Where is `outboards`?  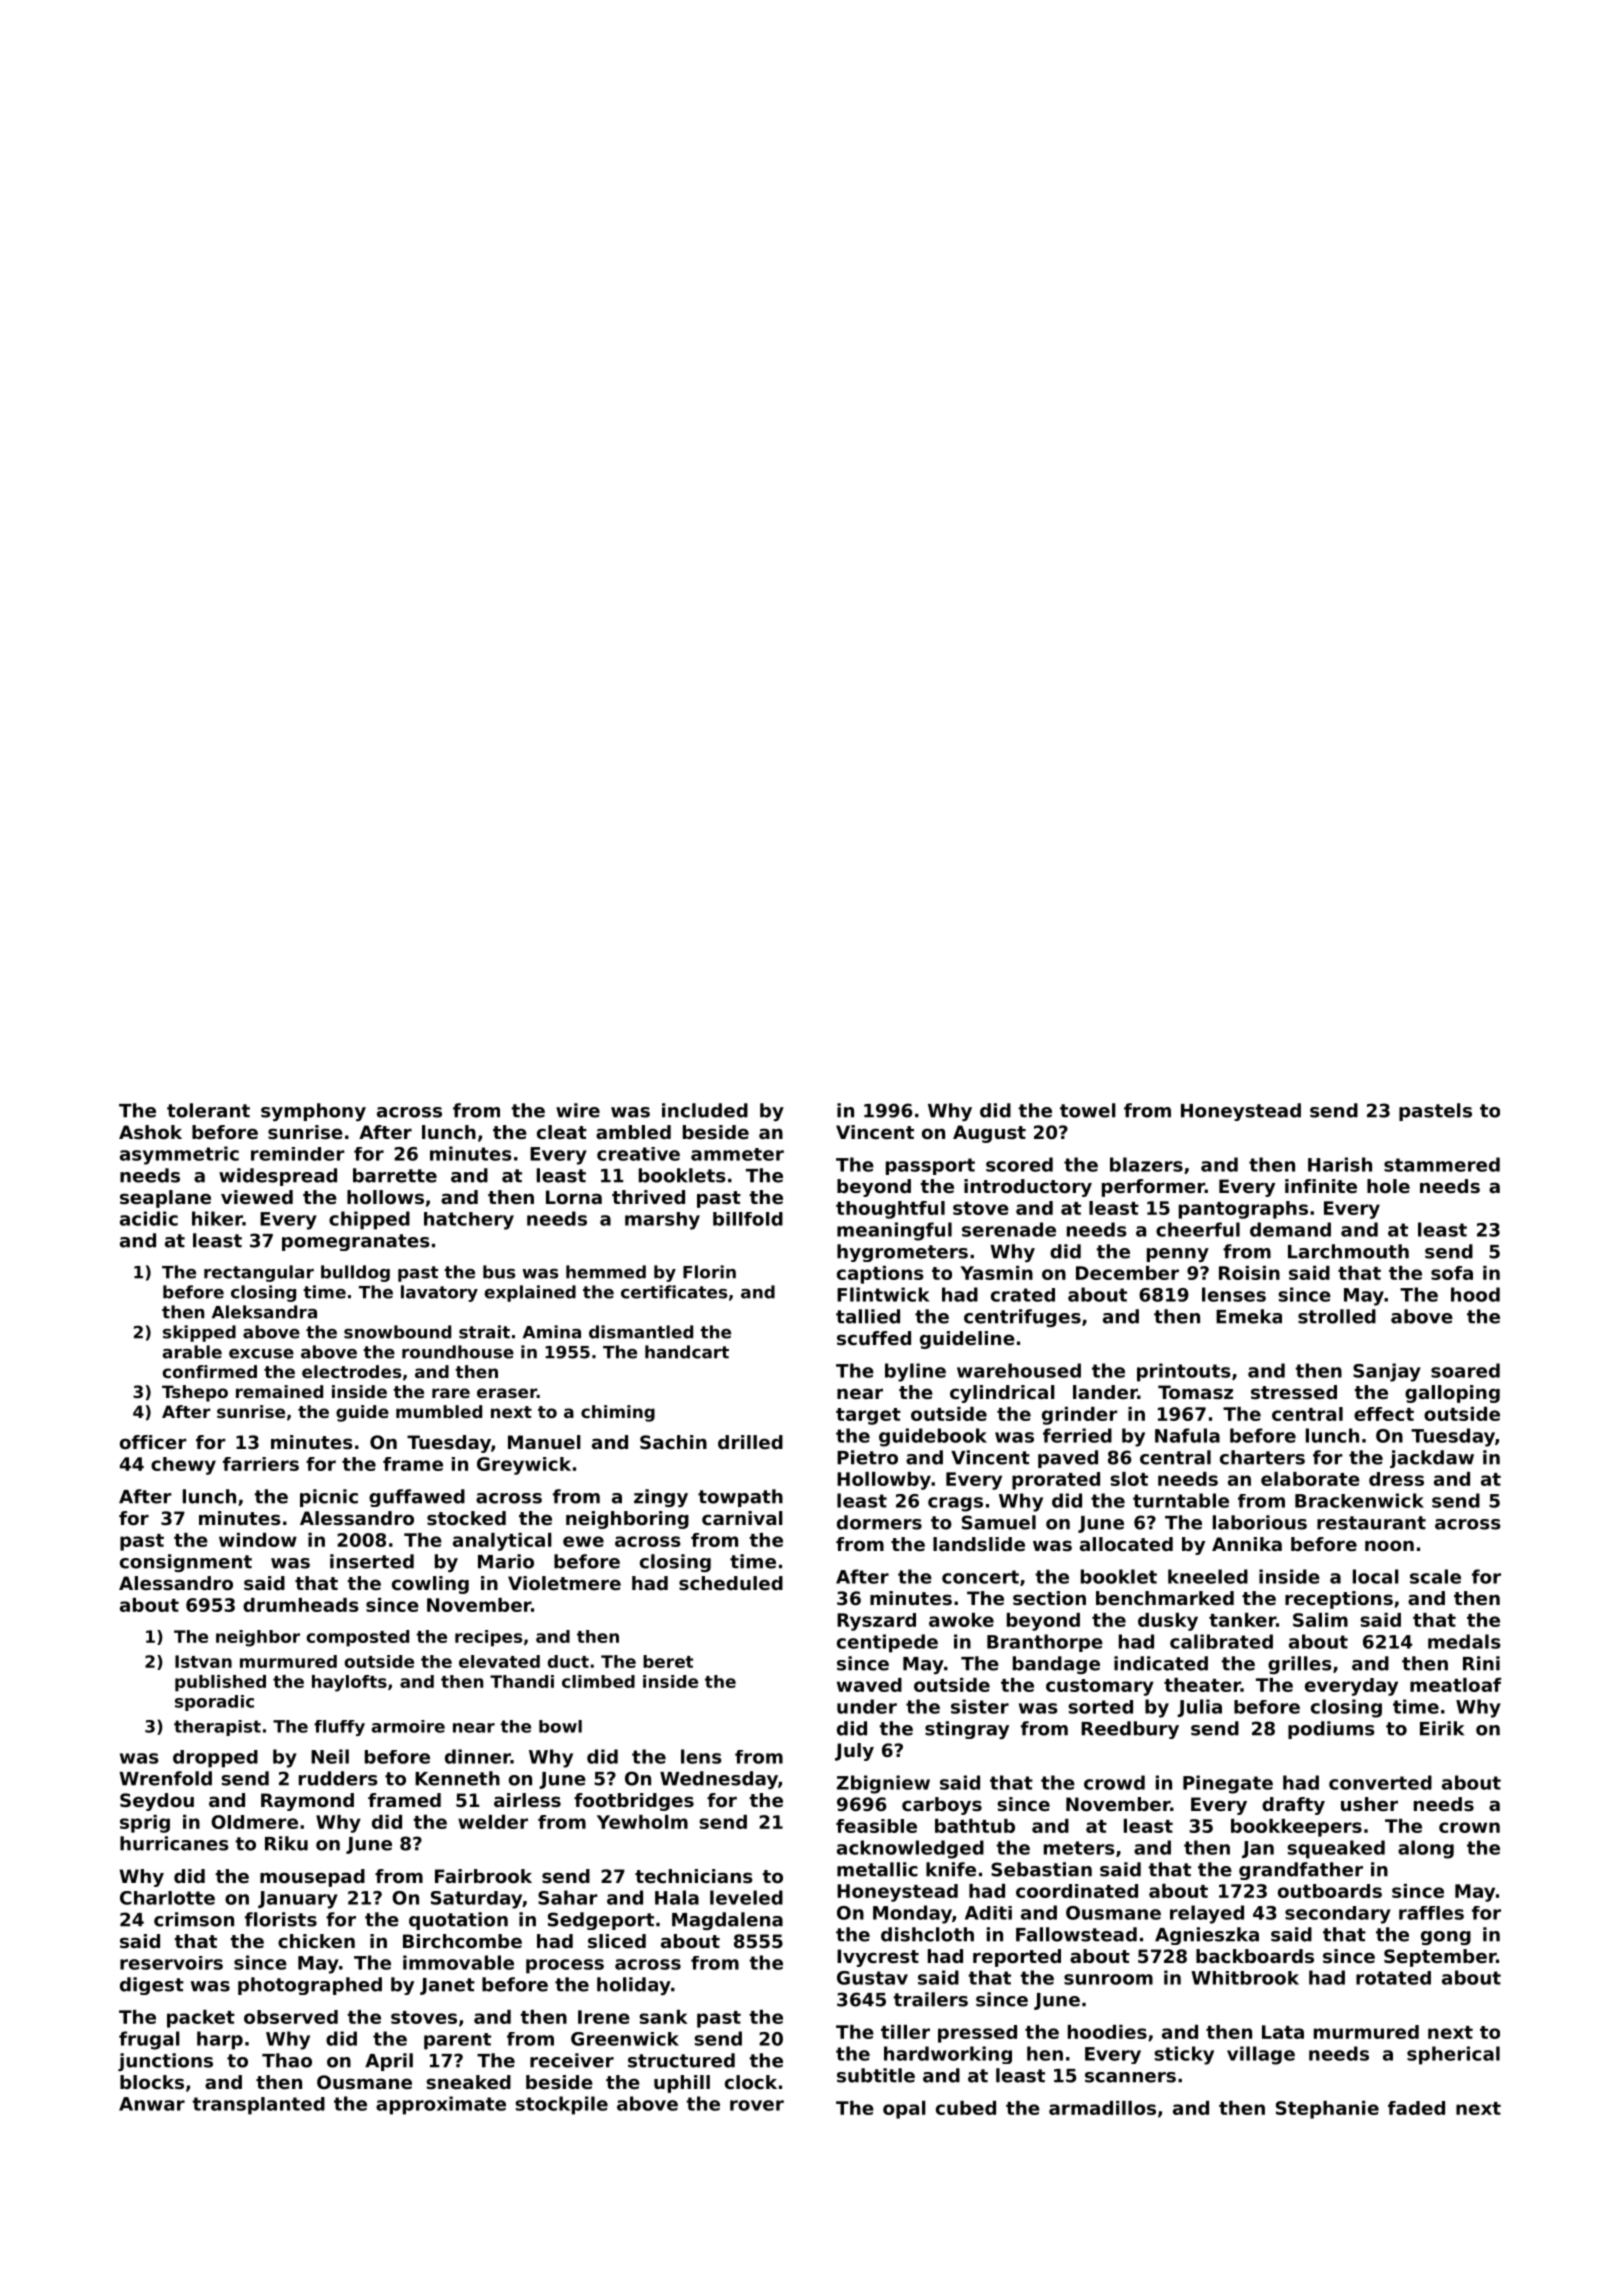 outboards is located at coordinates (1330, 1891).
